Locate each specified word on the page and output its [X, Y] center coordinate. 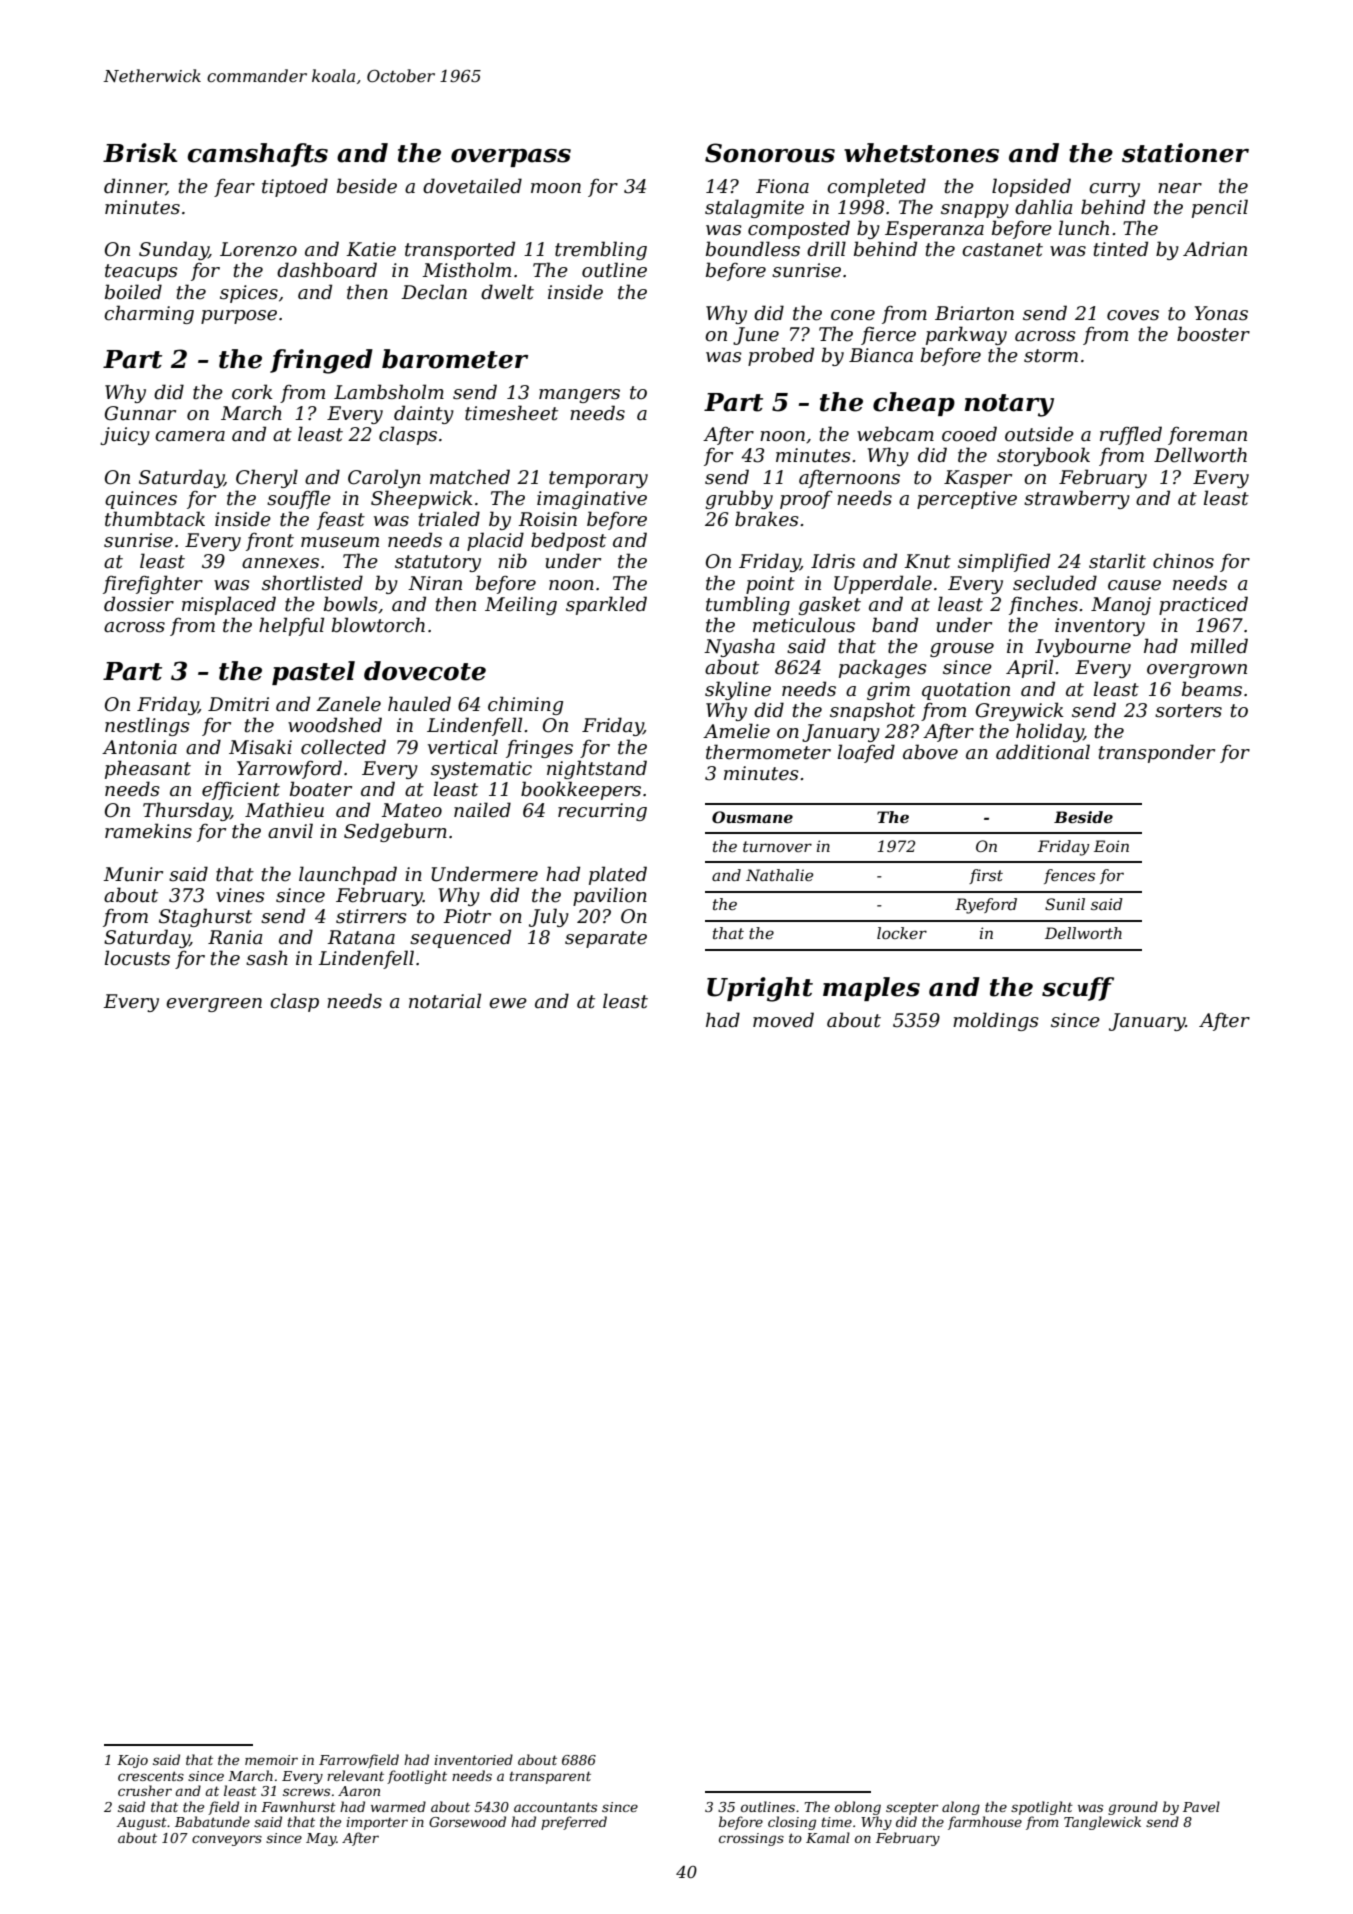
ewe [508, 1003]
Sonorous [770, 153]
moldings [996, 1021]
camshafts [257, 155]
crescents [151, 1776]
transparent [550, 1777]
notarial [445, 1001]
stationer [1185, 153]
